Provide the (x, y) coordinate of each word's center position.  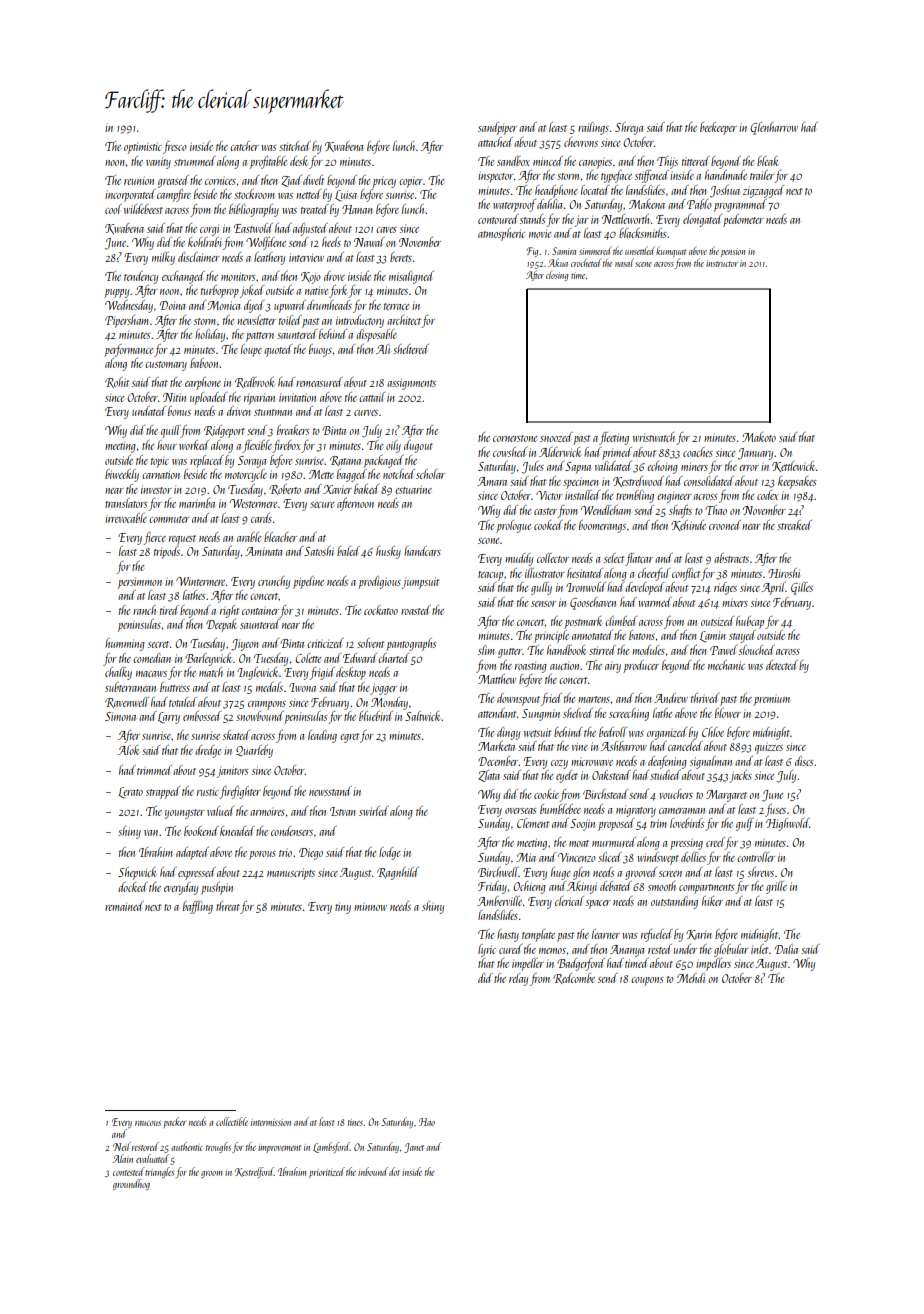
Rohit (117, 382)
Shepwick (137, 873)
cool (113, 209)
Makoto (759, 437)
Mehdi (691, 978)
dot (394, 1171)
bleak (767, 161)
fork (338, 291)
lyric (487, 950)
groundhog (131, 1184)
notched (399, 474)
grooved (641, 873)
